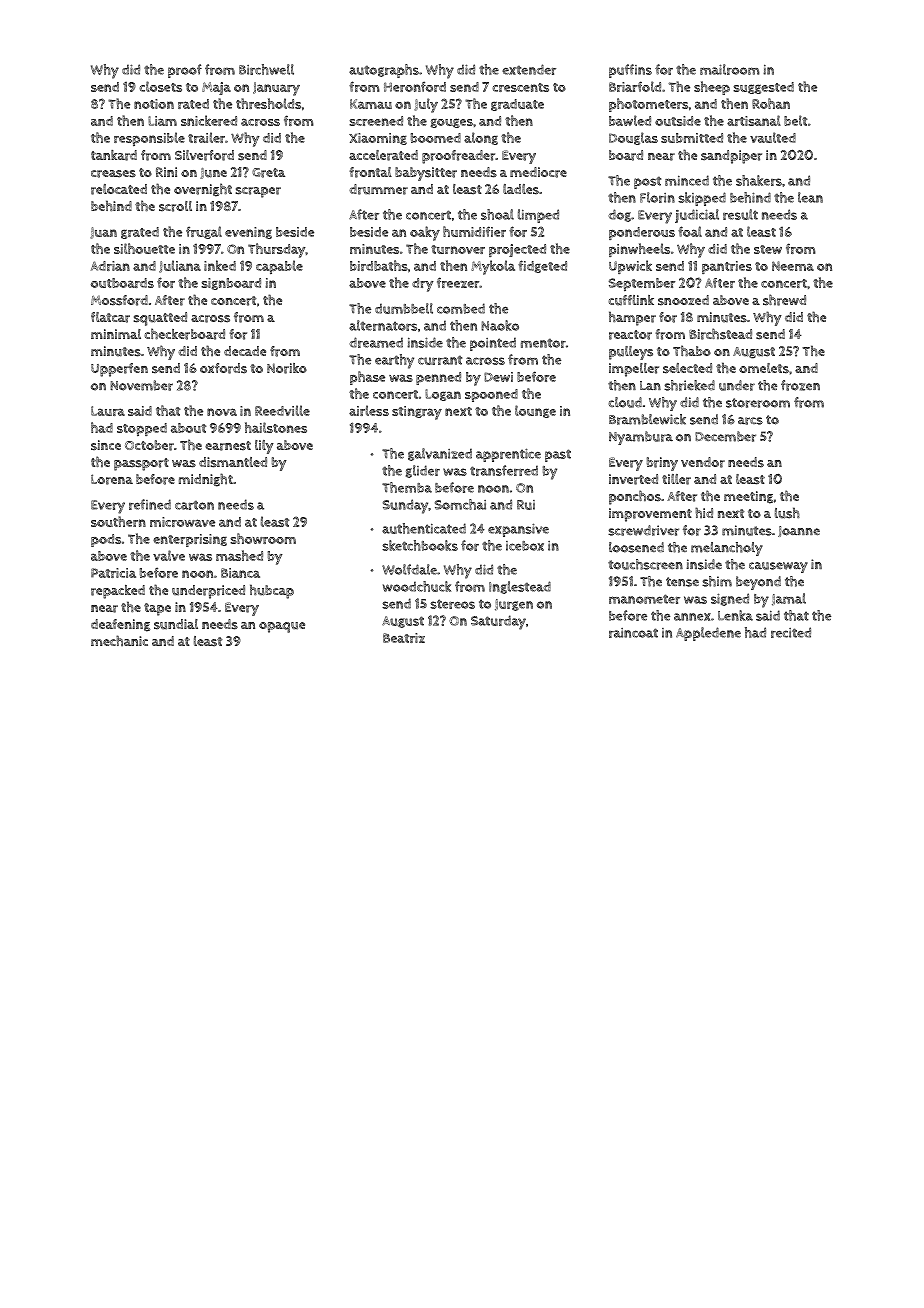  I want to click on currant, so click(440, 360).
